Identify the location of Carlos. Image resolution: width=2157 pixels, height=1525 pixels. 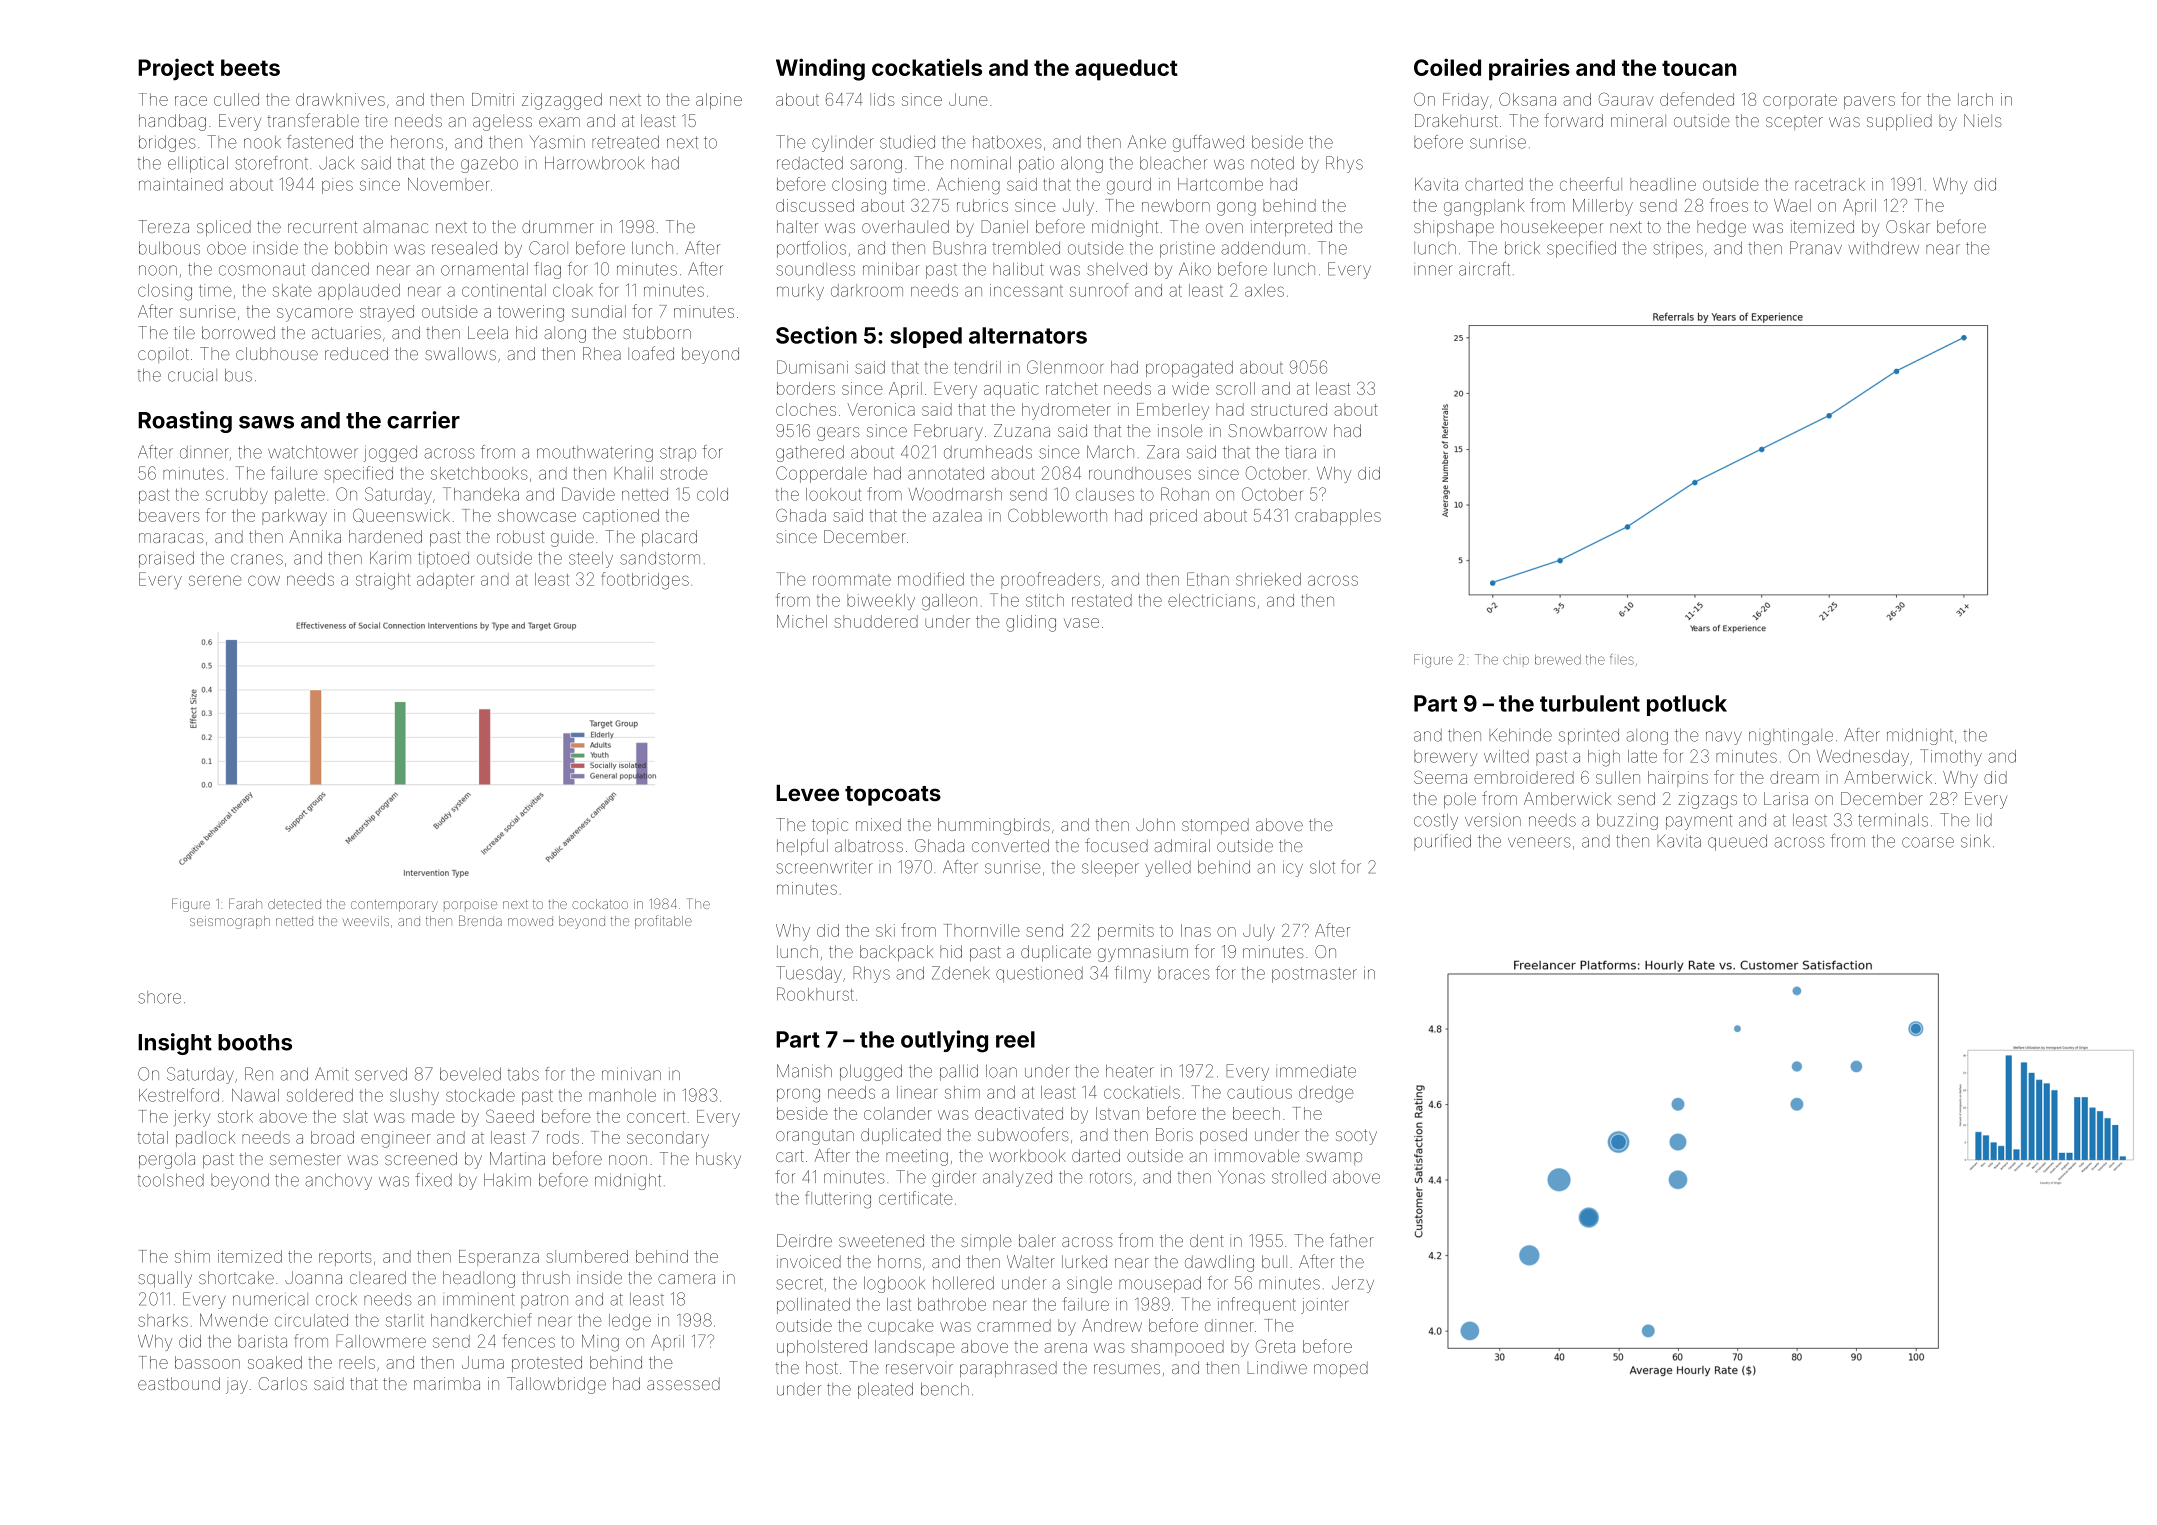
(283, 1383).
